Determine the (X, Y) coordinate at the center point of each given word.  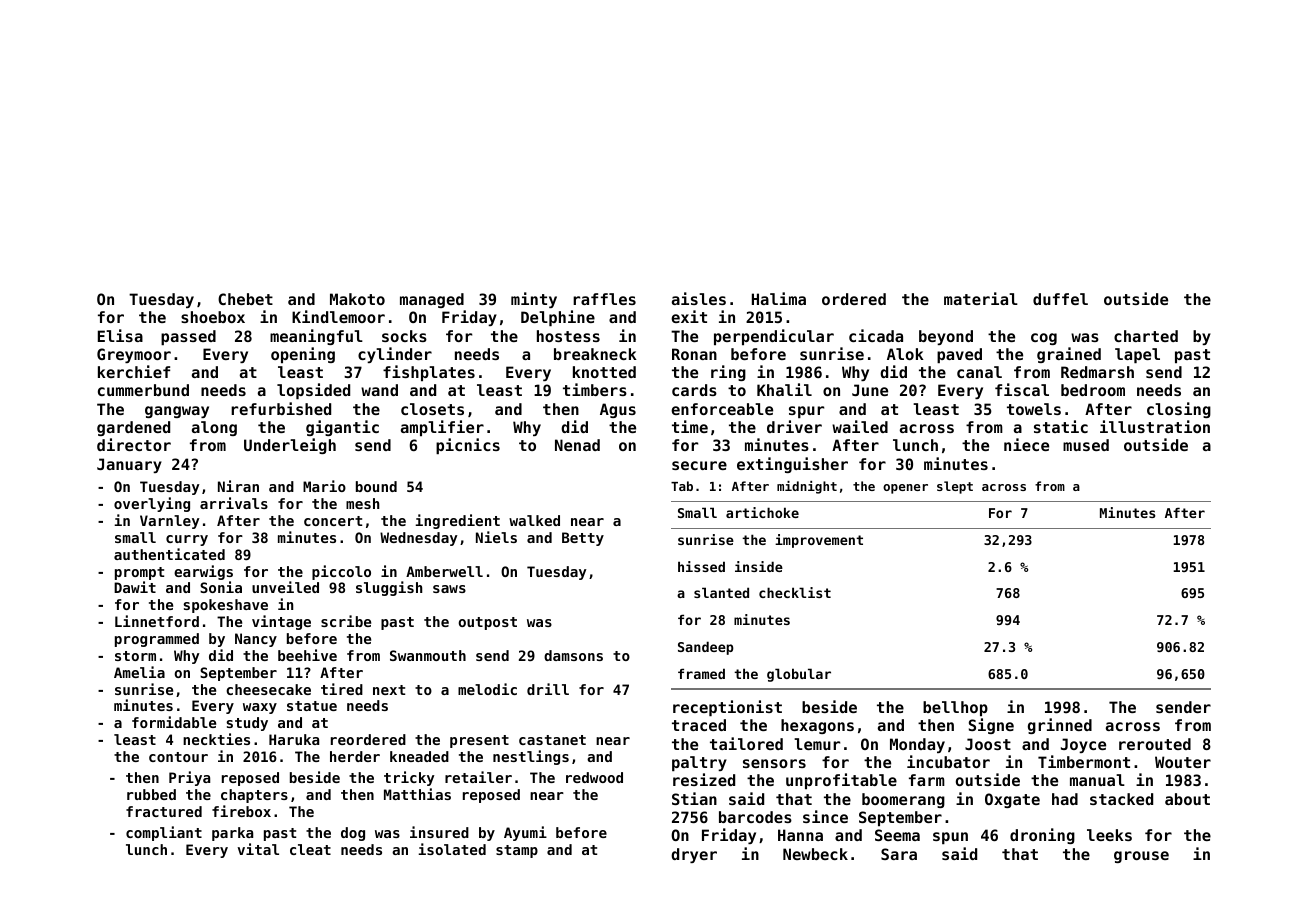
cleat (310, 849)
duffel (1060, 299)
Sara (899, 854)
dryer (694, 855)
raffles (604, 299)
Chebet (245, 299)
